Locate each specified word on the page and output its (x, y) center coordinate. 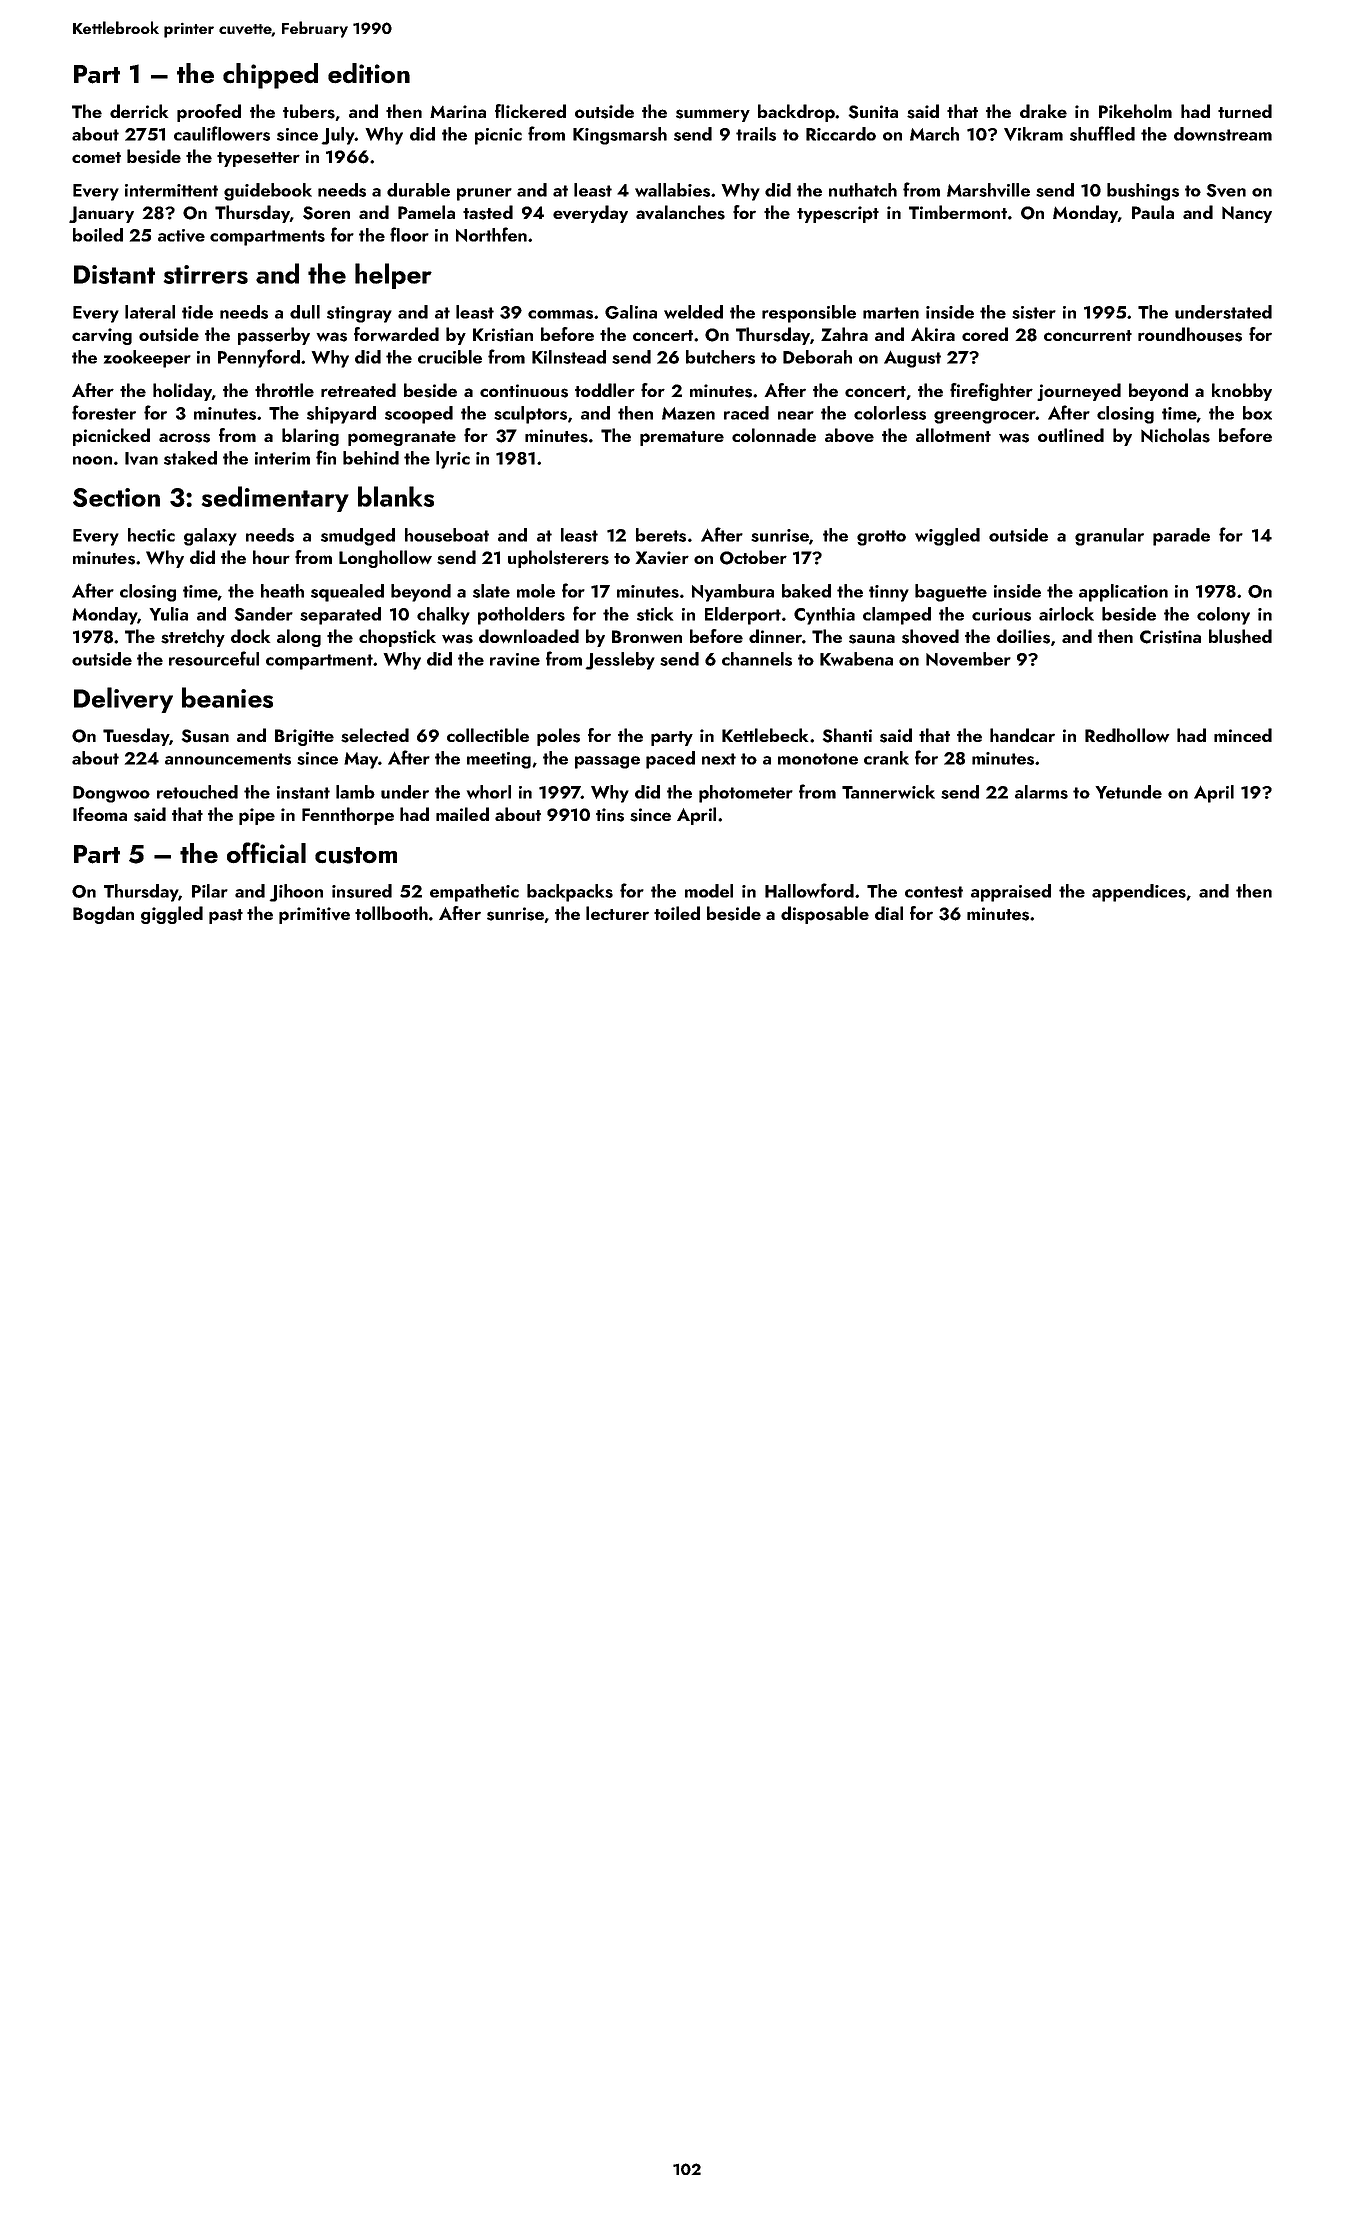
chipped (270, 76)
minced (1243, 735)
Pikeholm (1135, 111)
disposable (825, 915)
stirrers (205, 274)
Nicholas (1175, 435)
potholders (521, 616)
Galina (631, 312)
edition (369, 73)
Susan (205, 736)
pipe (257, 816)
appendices (1139, 893)
